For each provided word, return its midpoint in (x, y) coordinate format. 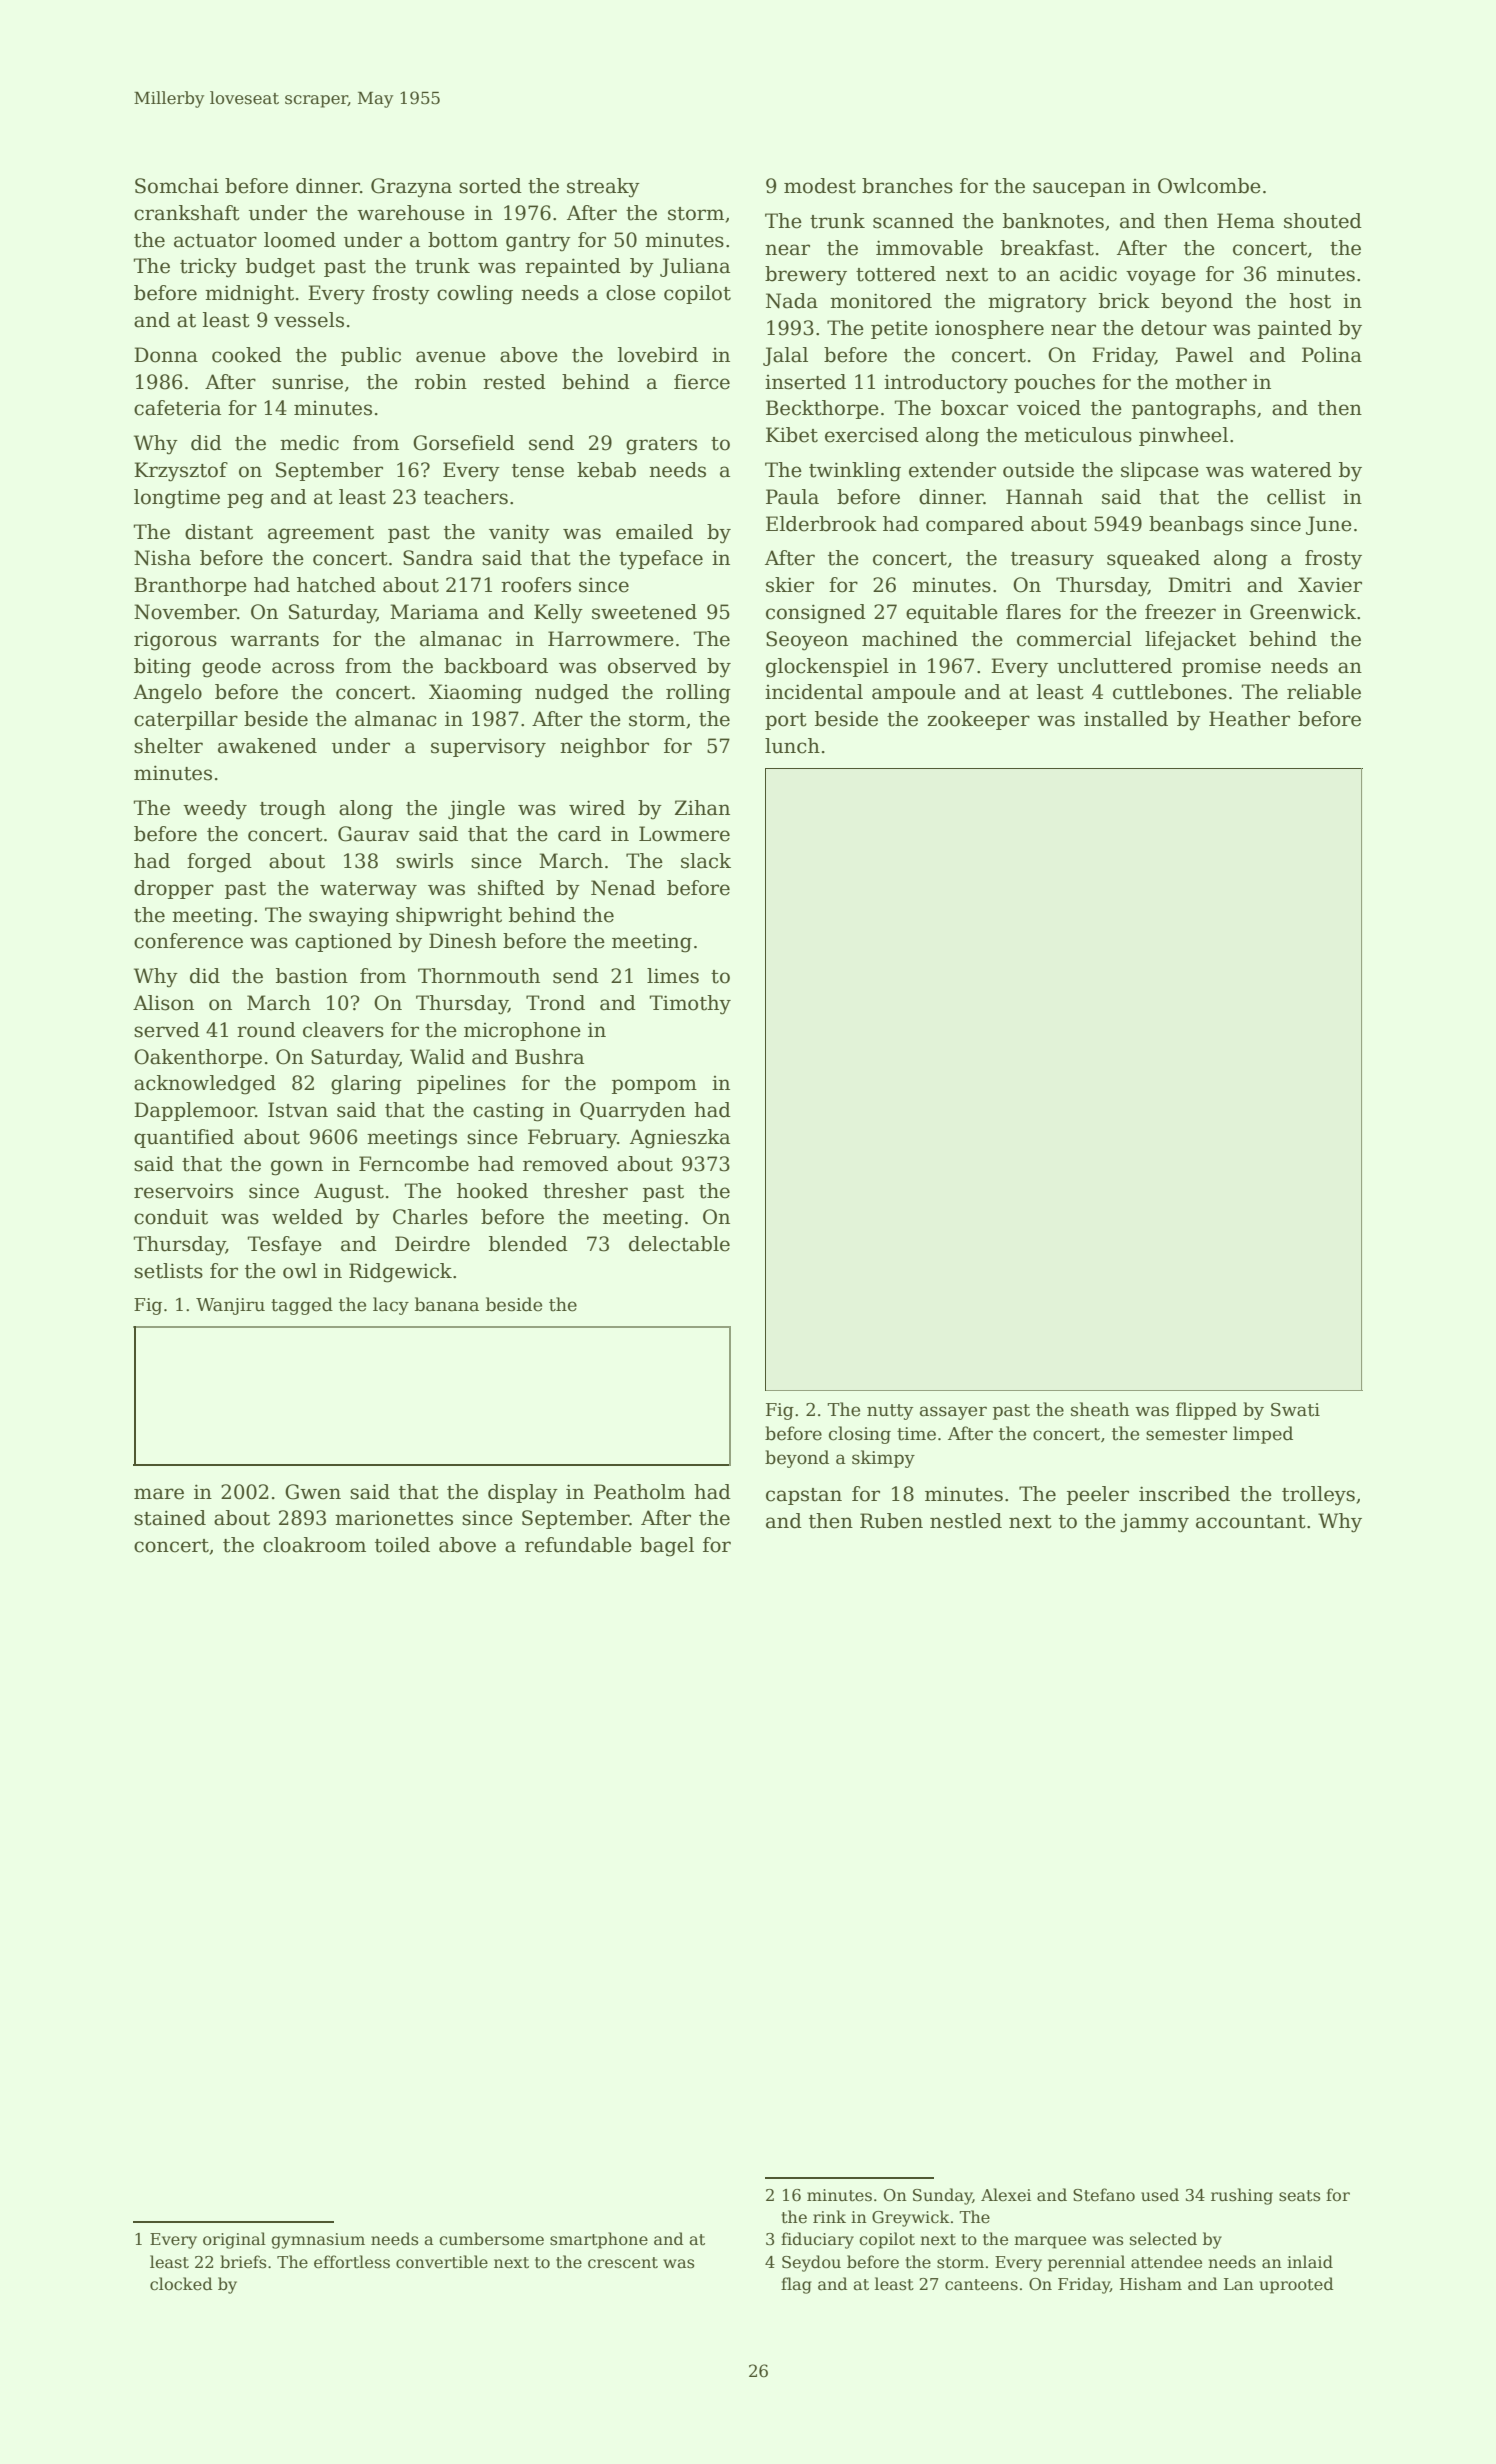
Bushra (549, 1057)
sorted (490, 186)
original (234, 2240)
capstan (804, 1496)
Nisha (162, 558)
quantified (184, 1138)
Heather (1249, 719)
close (631, 293)
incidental (814, 692)
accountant (1251, 1522)
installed (1126, 719)
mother (1211, 382)
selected (1163, 2239)
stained (170, 1518)
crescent (623, 2263)
